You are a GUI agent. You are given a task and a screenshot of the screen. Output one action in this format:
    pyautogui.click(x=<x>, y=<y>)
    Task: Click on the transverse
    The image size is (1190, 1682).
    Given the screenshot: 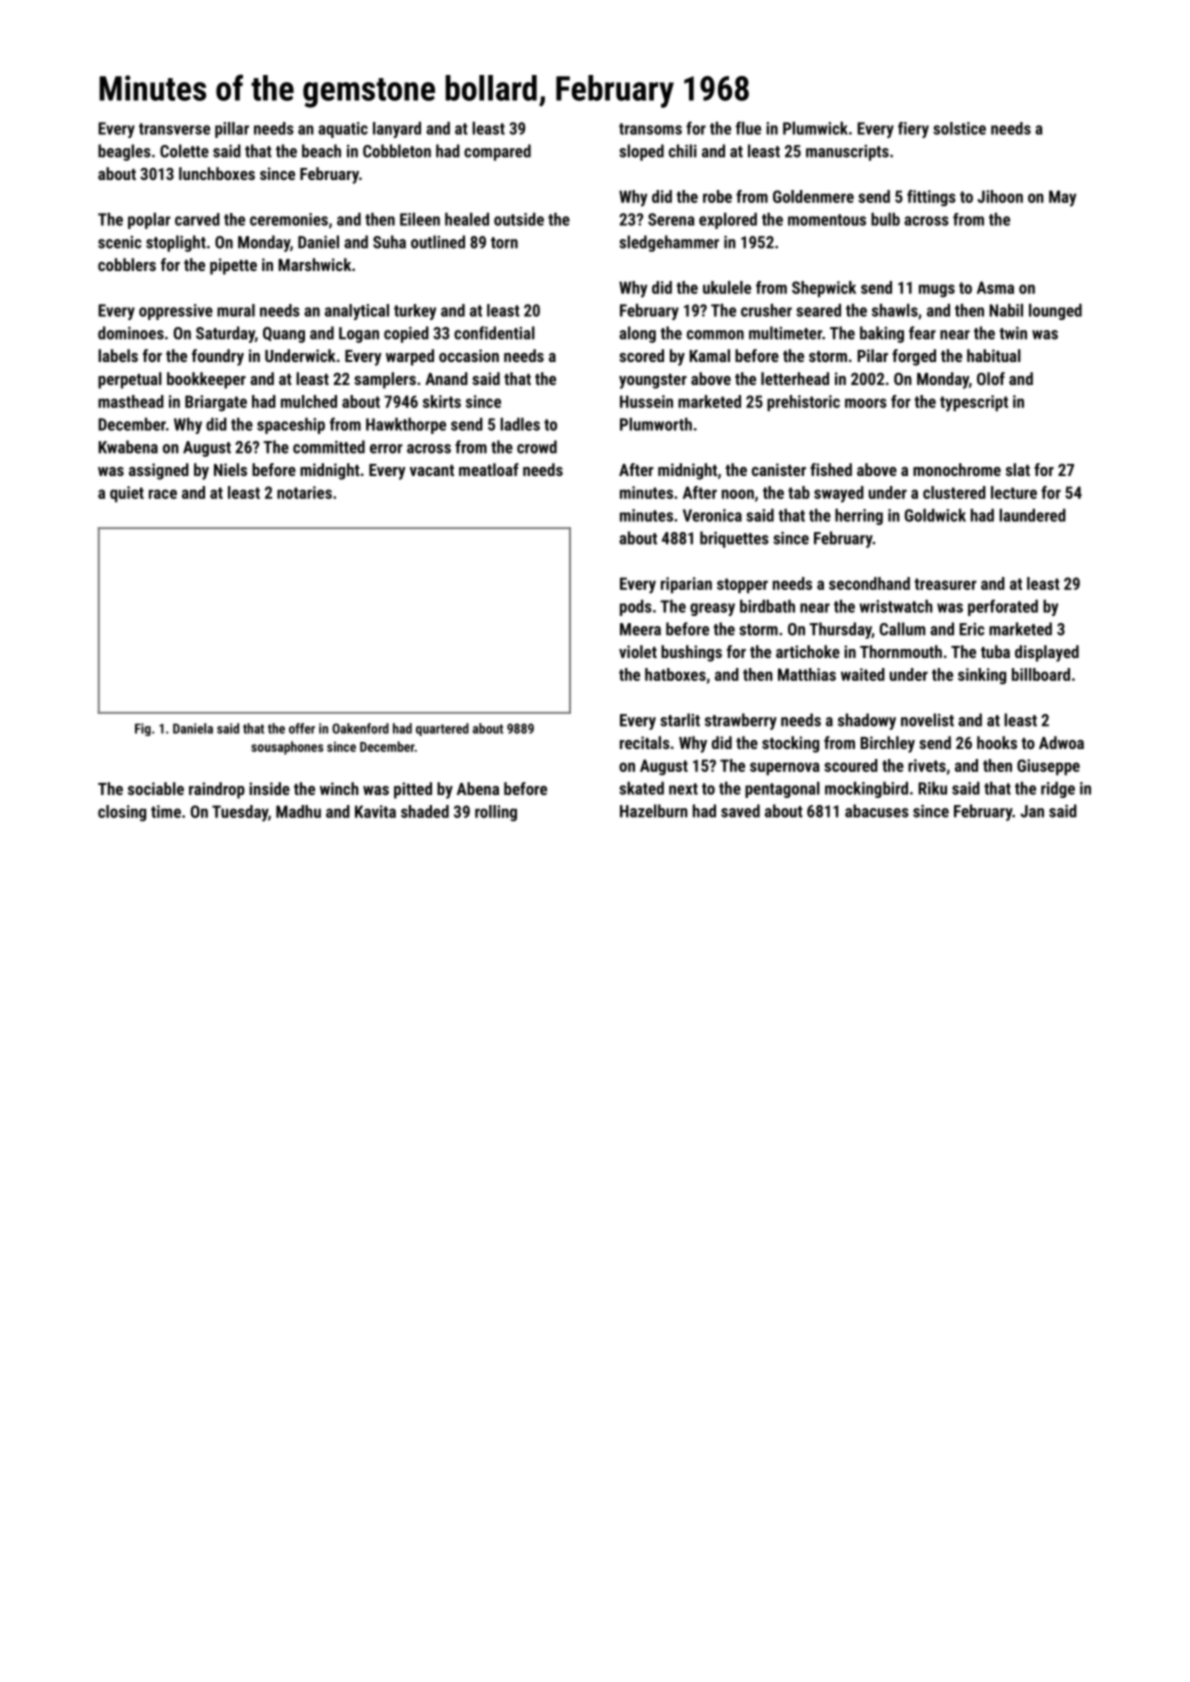 What is the action you would take?
    pyautogui.click(x=174, y=129)
